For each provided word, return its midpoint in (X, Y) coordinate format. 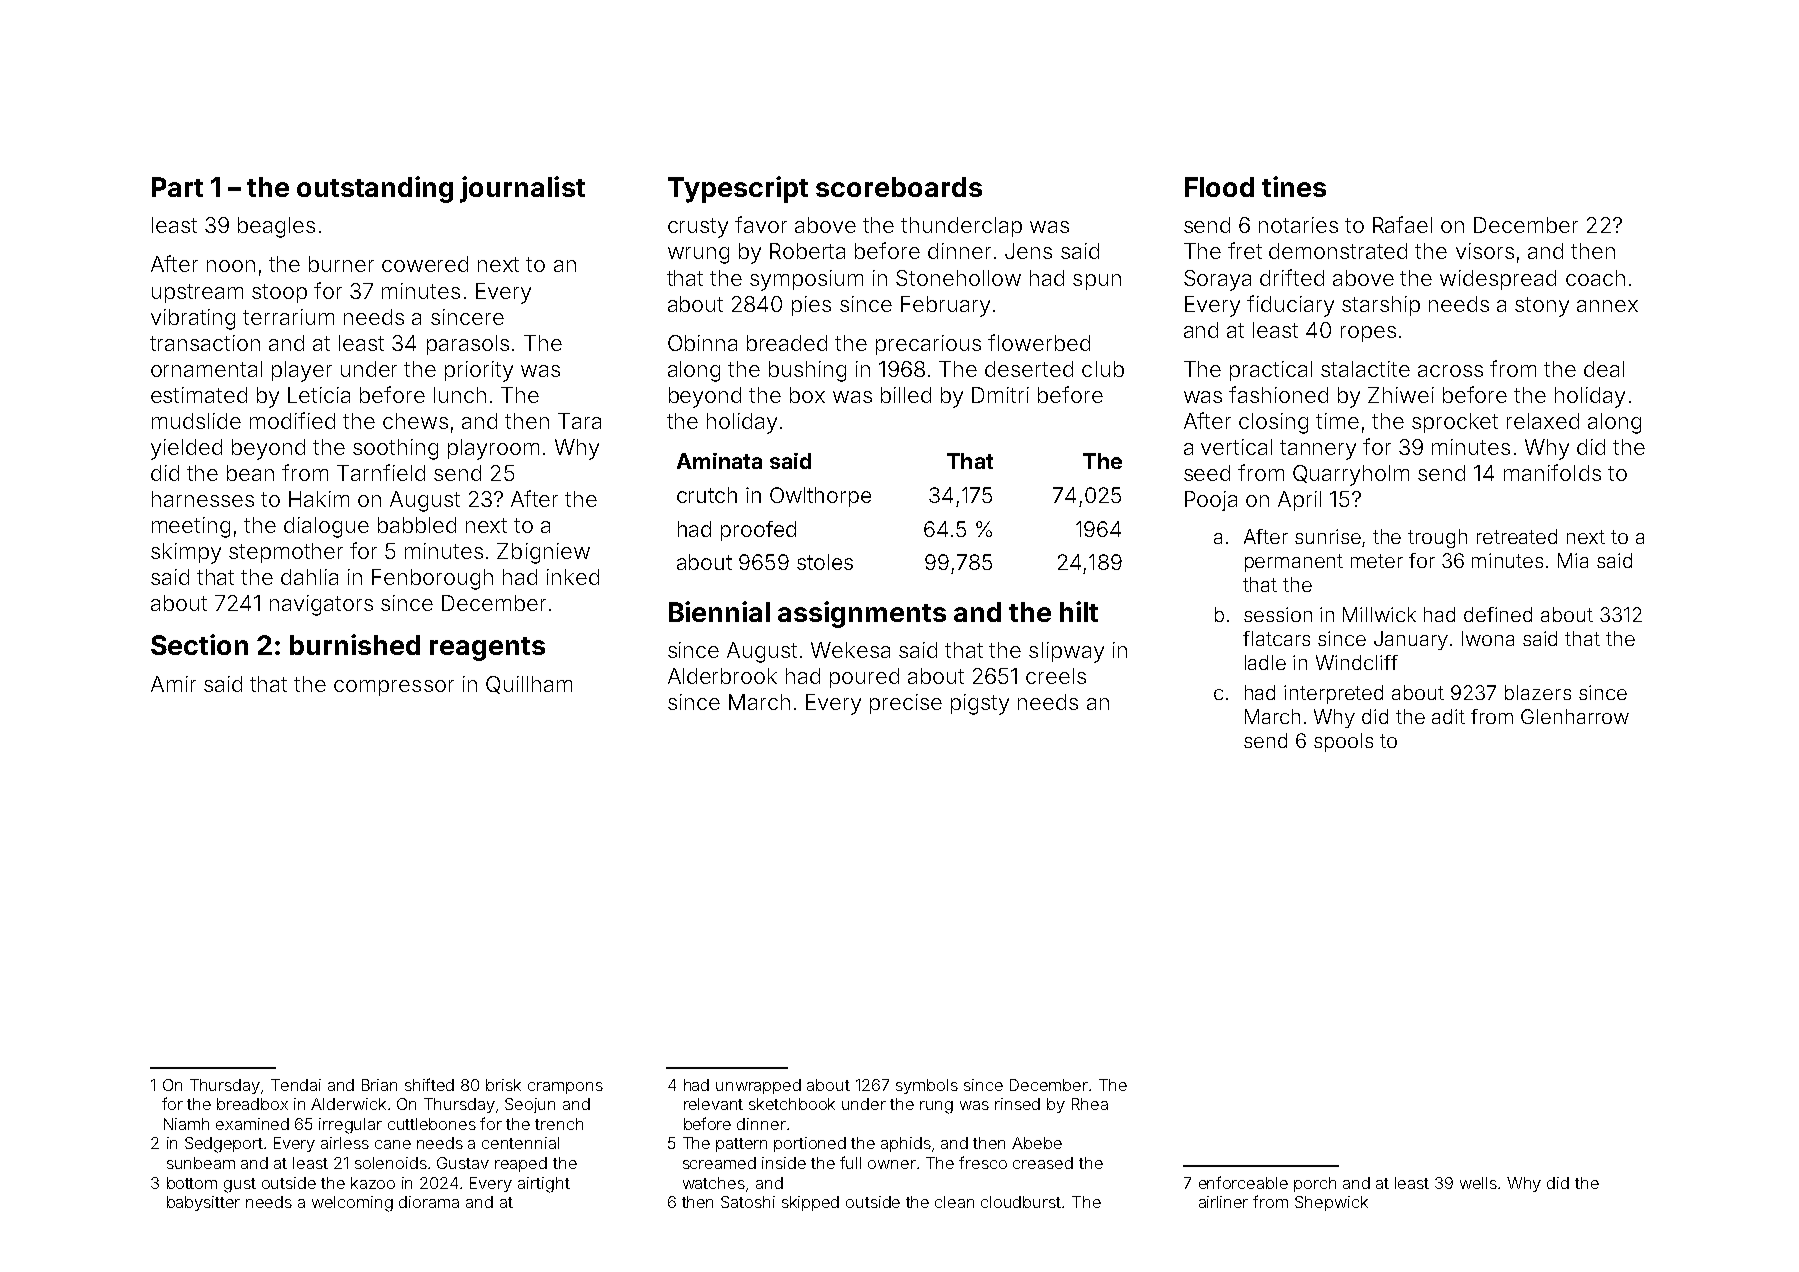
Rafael (1402, 224)
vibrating (193, 319)
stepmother (286, 553)
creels (1056, 676)
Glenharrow (1575, 716)
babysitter (203, 1203)
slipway (1066, 652)
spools (1343, 742)
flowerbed (1039, 342)
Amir (173, 684)
